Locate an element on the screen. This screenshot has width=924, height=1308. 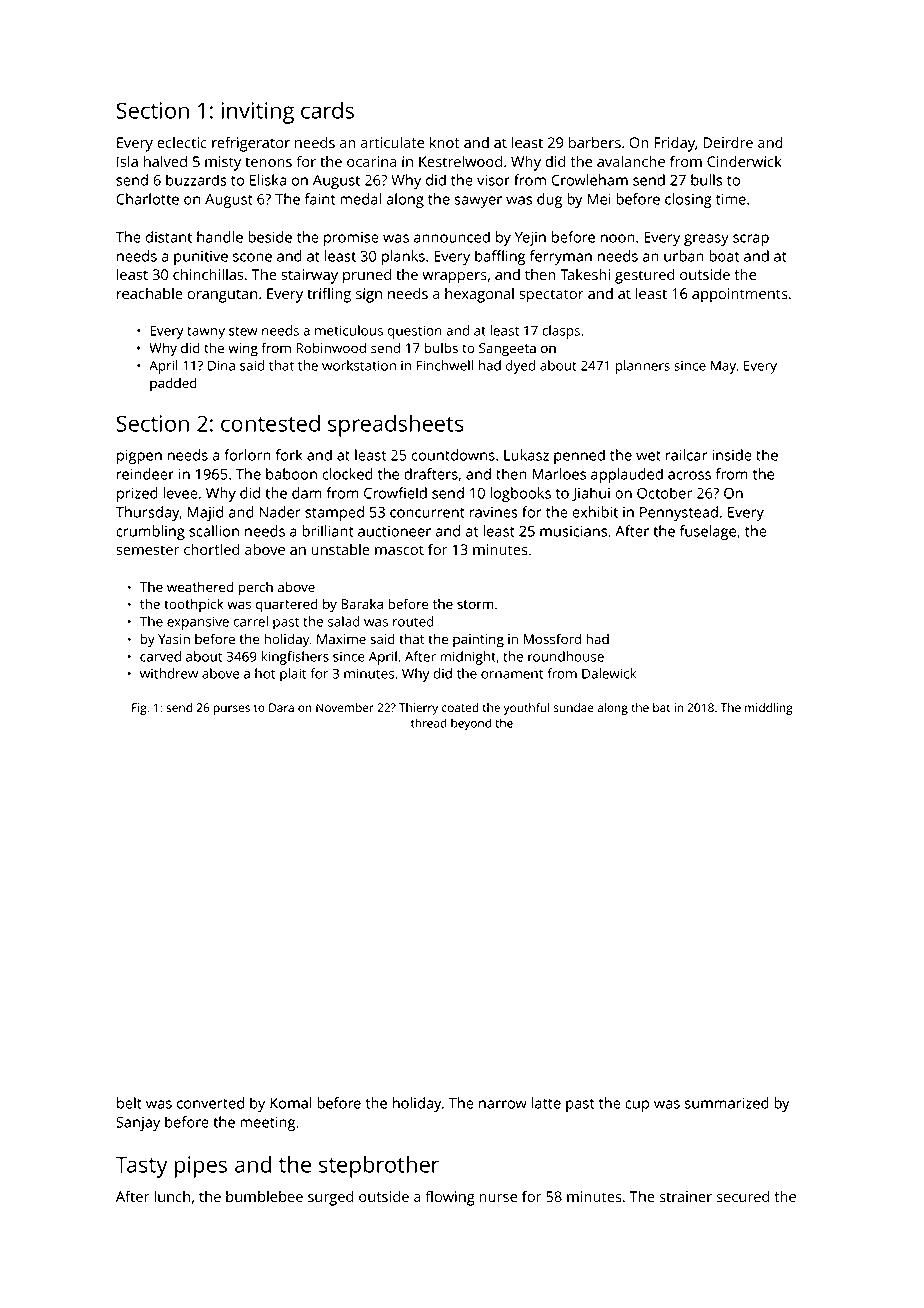
Deirdre is located at coordinates (728, 142).
